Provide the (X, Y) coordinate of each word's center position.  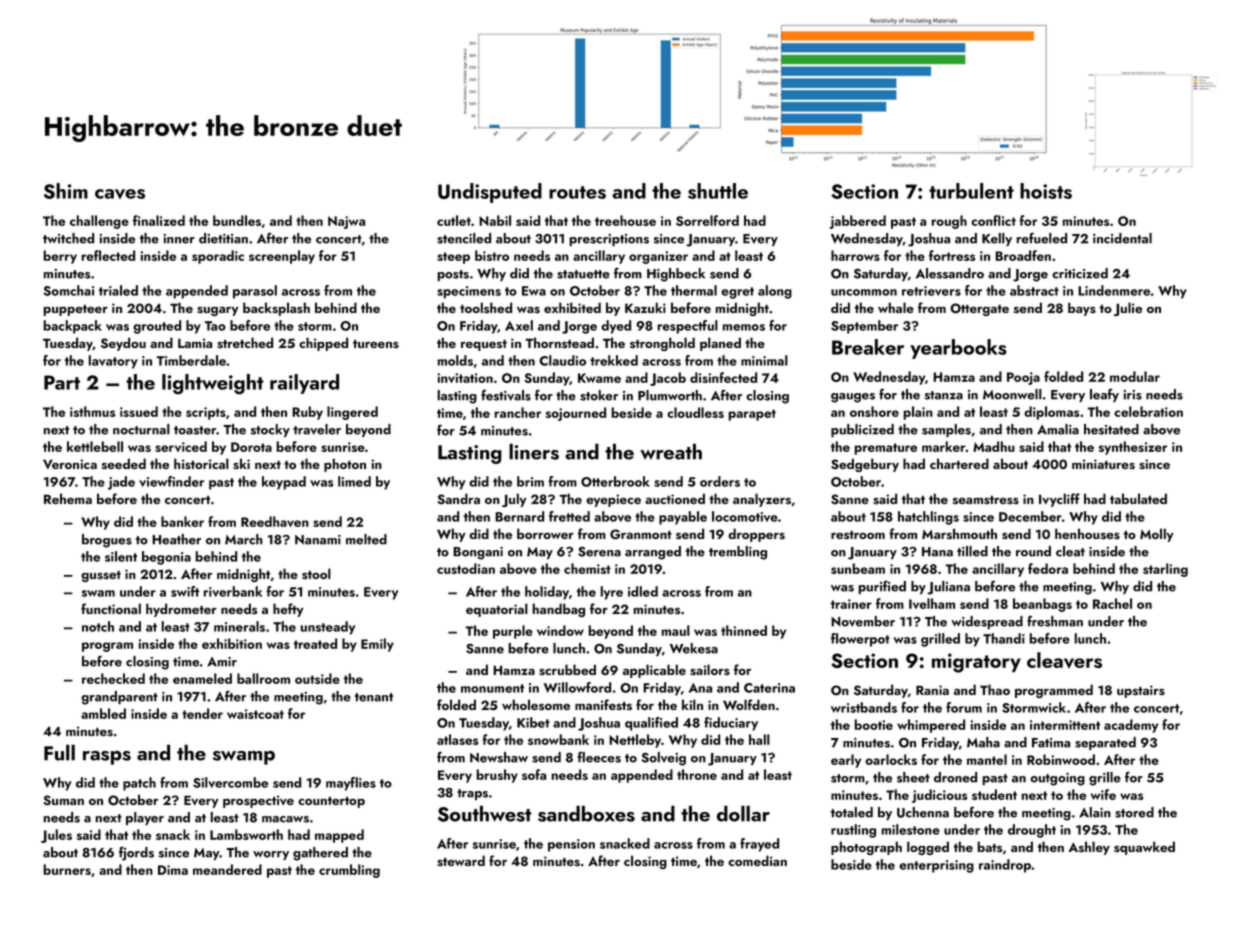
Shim (66, 191)
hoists (1046, 191)
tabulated (1138, 498)
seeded (124, 464)
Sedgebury (865, 465)
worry (271, 855)
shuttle (718, 191)
